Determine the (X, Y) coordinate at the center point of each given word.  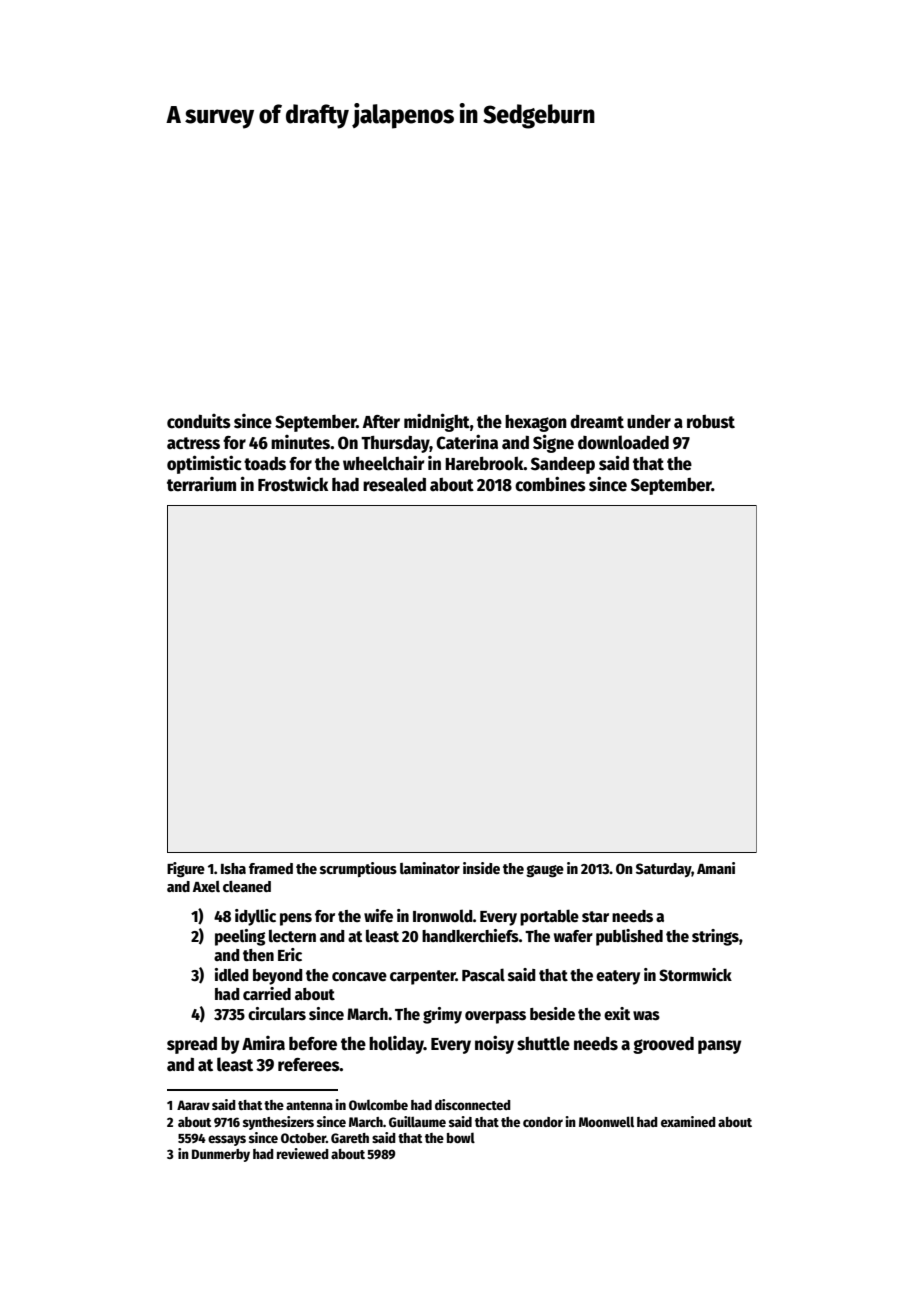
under (649, 422)
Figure (186, 870)
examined (688, 1121)
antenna (309, 1105)
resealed (394, 484)
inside (481, 868)
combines (550, 484)
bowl (461, 1137)
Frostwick (293, 484)
